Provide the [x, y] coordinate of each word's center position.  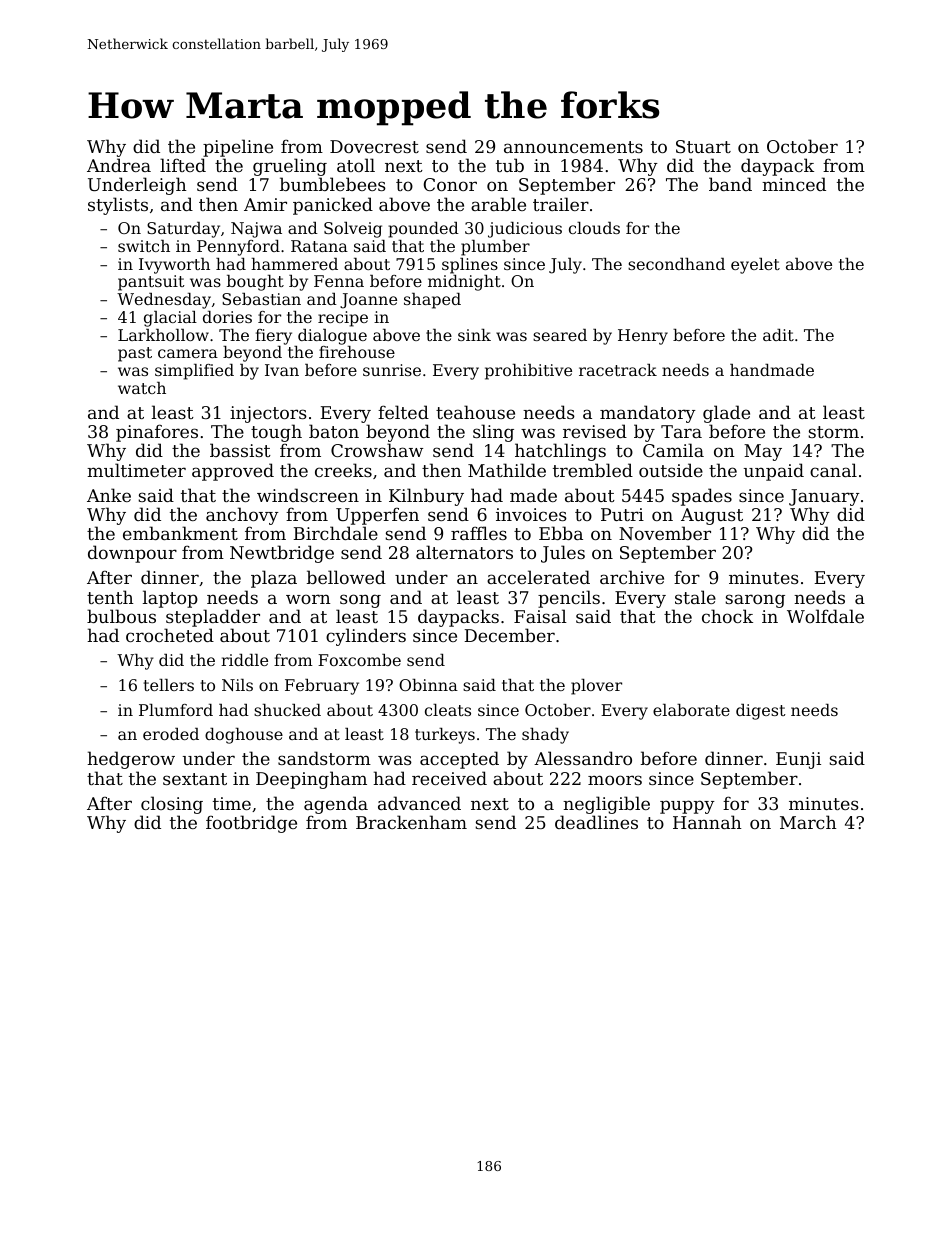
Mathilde [507, 470]
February [322, 687]
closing [172, 805]
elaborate [691, 710]
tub [510, 165]
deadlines [596, 822]
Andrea [119, 165]
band [730, 184]
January [824, 497]
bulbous [121, 616]
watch [142, 388]
